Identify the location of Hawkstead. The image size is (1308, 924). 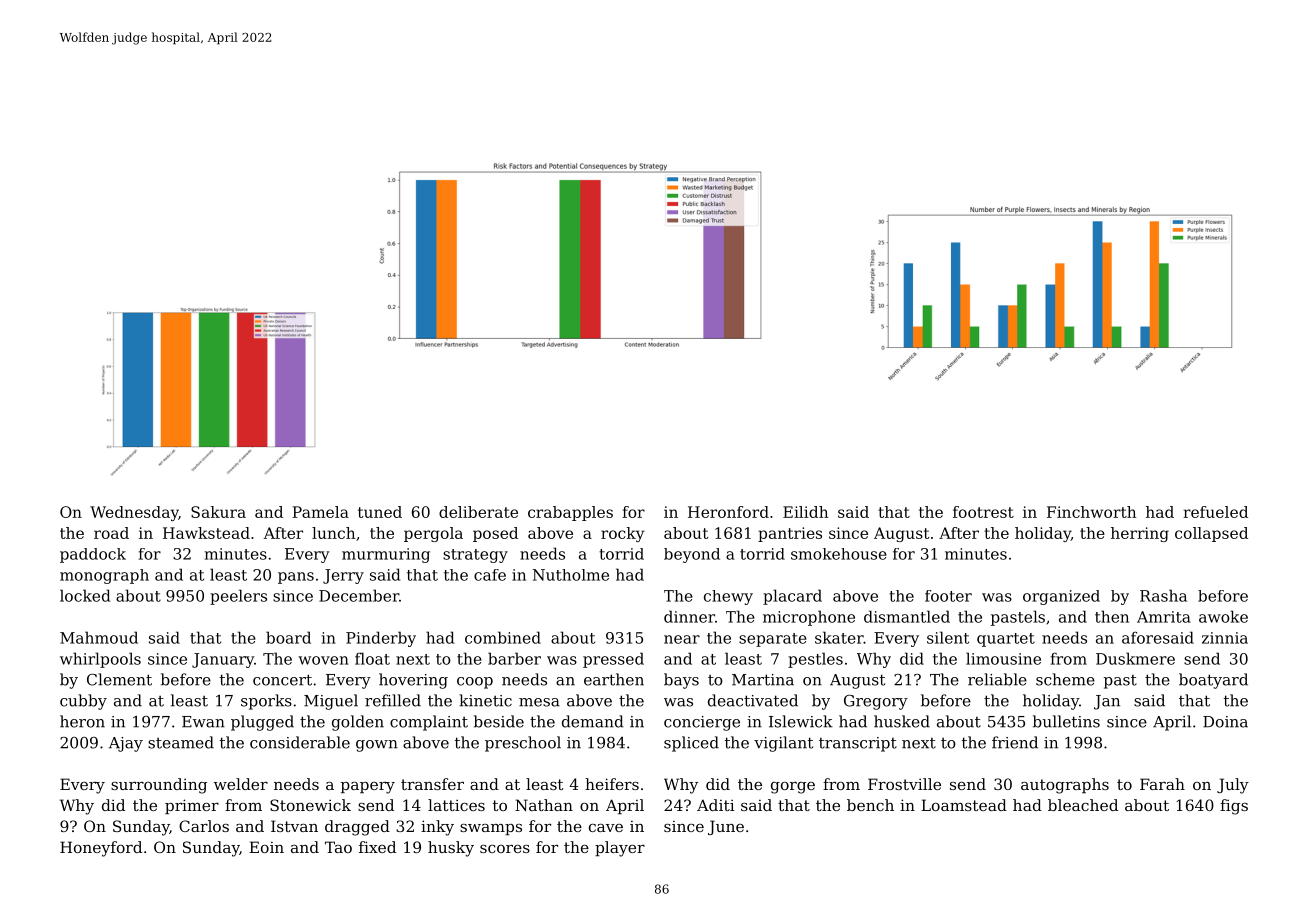
(206, 533).
